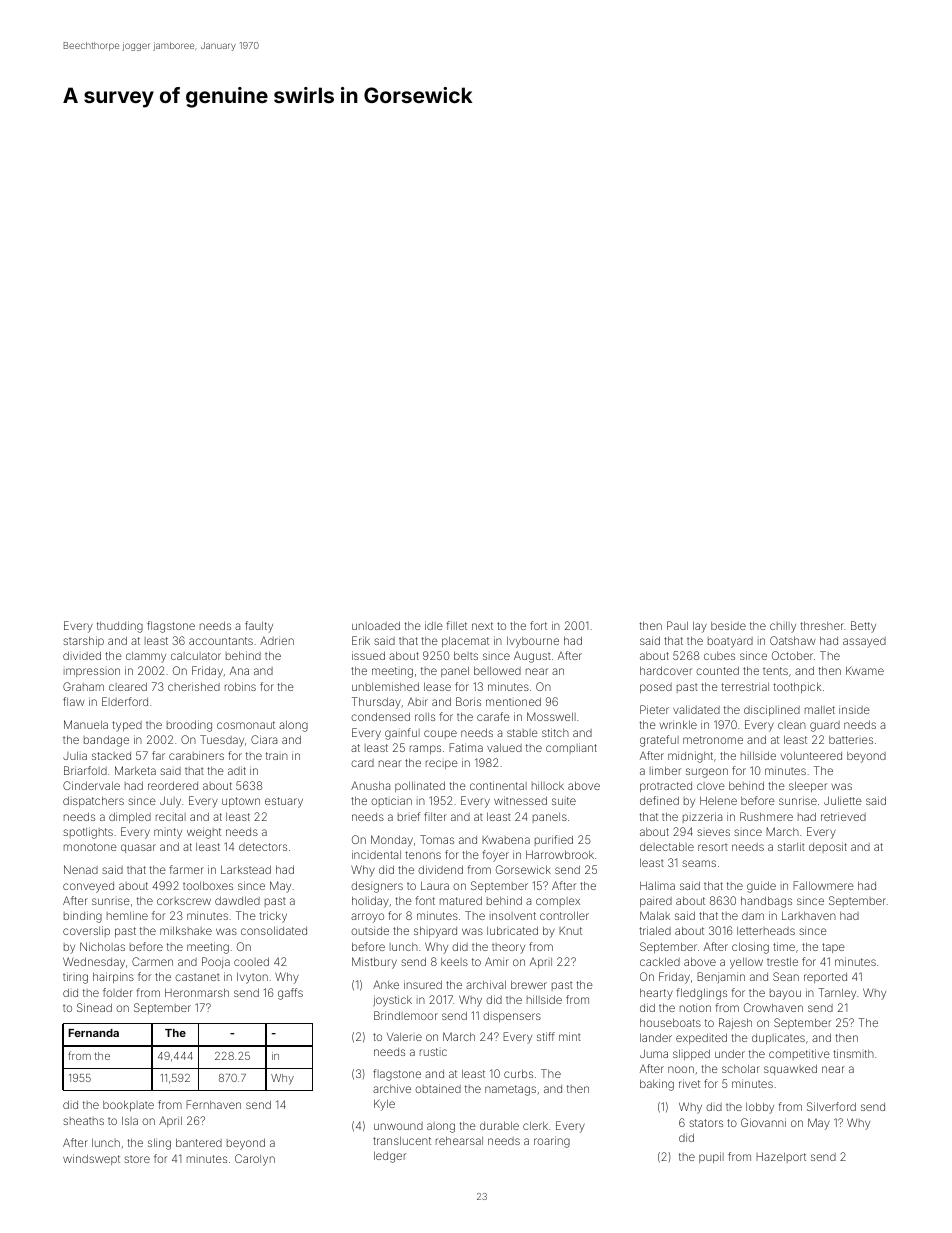 This page has height=1233, width=952. I want to click on Laura, so click(435, 885).
